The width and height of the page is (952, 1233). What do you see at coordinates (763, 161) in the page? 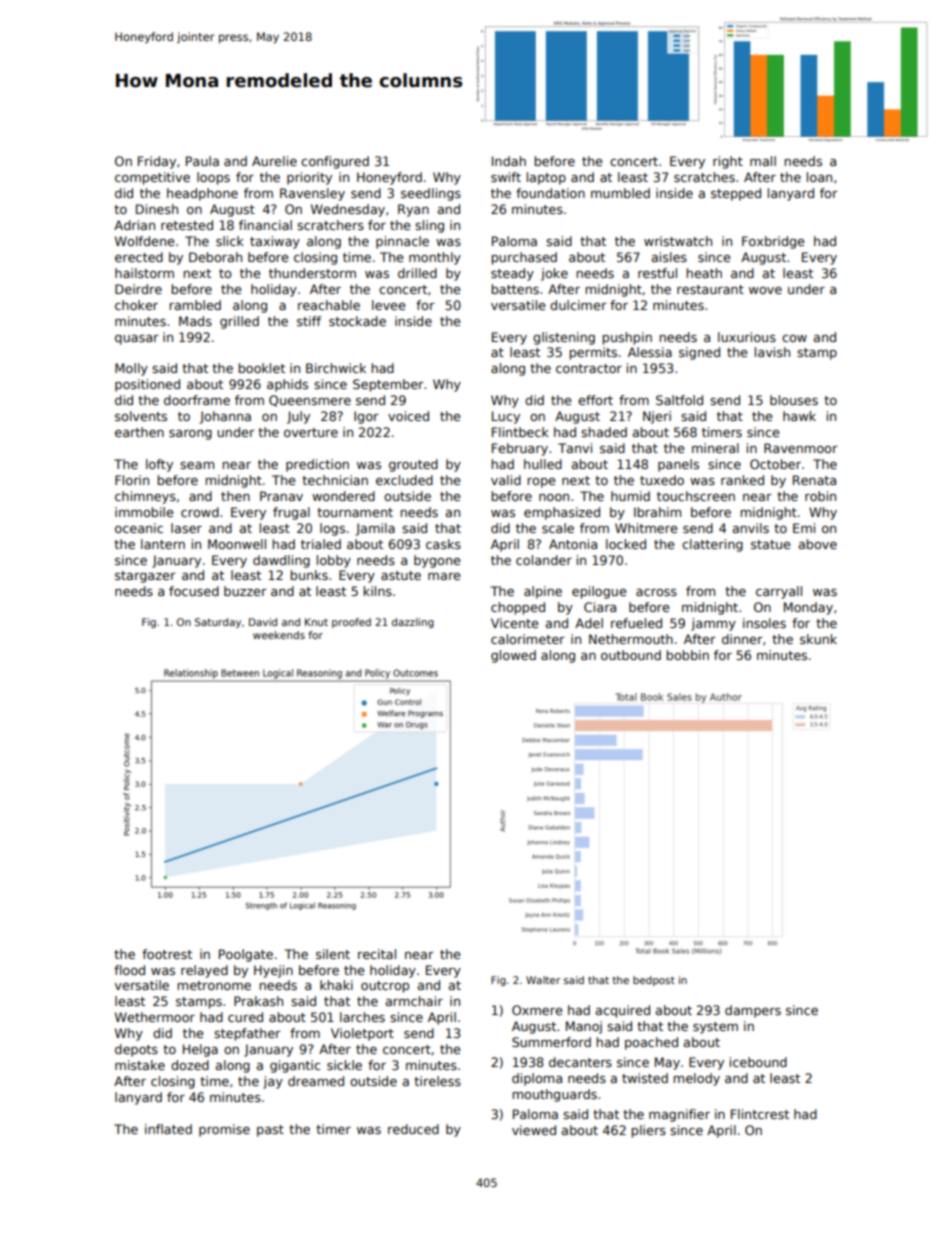
I see `mall` at bounding box center [763, 161].
